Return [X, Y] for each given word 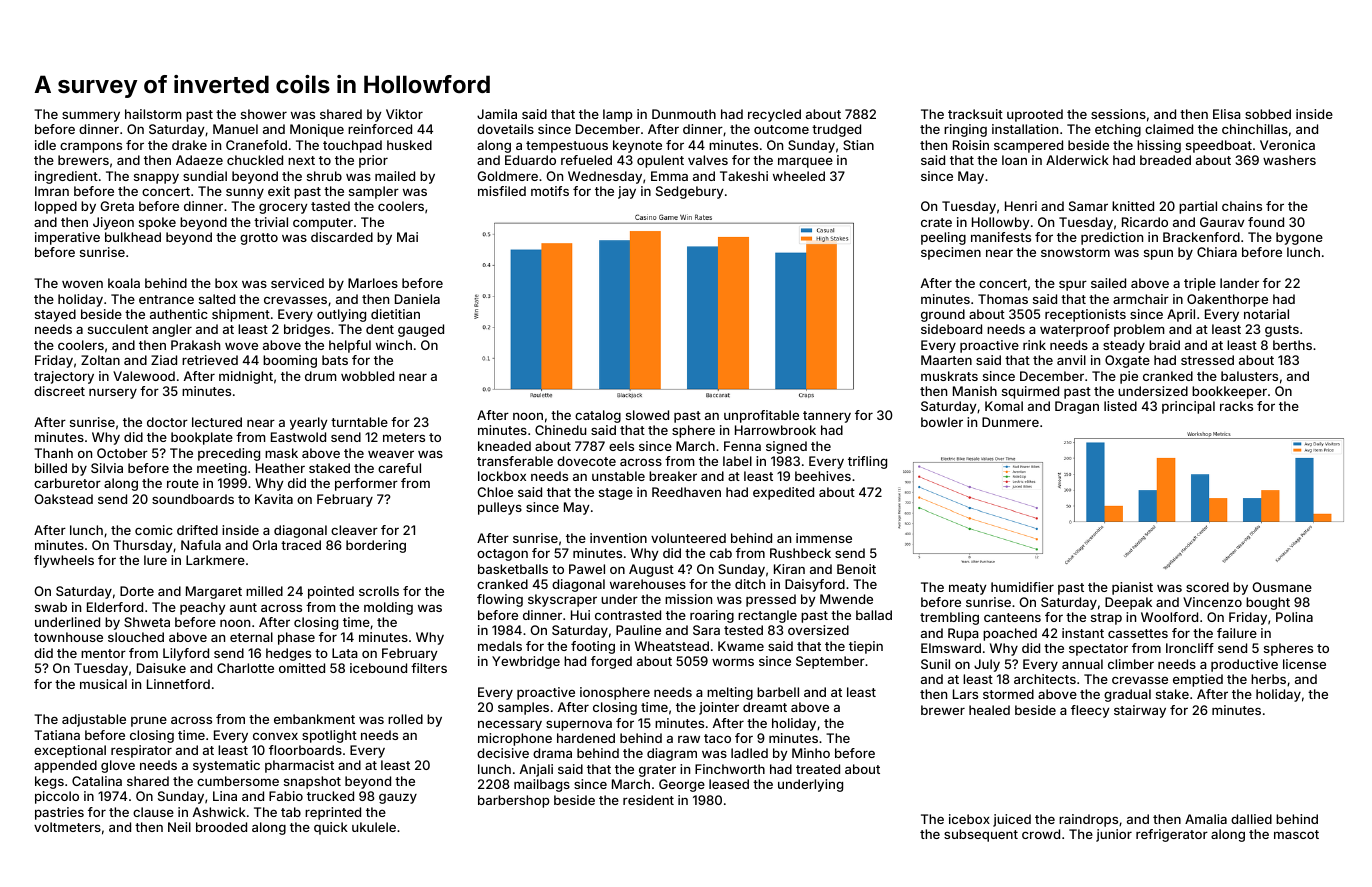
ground [943, 315]
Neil [179, 827]
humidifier [1022, 587]
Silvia [107, 468]
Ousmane [1282, 587]
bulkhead [133, 237]
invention [618, 538]
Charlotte [245, 668]
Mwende [846, 599]
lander [1239, 283]
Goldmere [507, 176]
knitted [1133, 206]
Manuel [235, 129]
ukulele [374, 827]
